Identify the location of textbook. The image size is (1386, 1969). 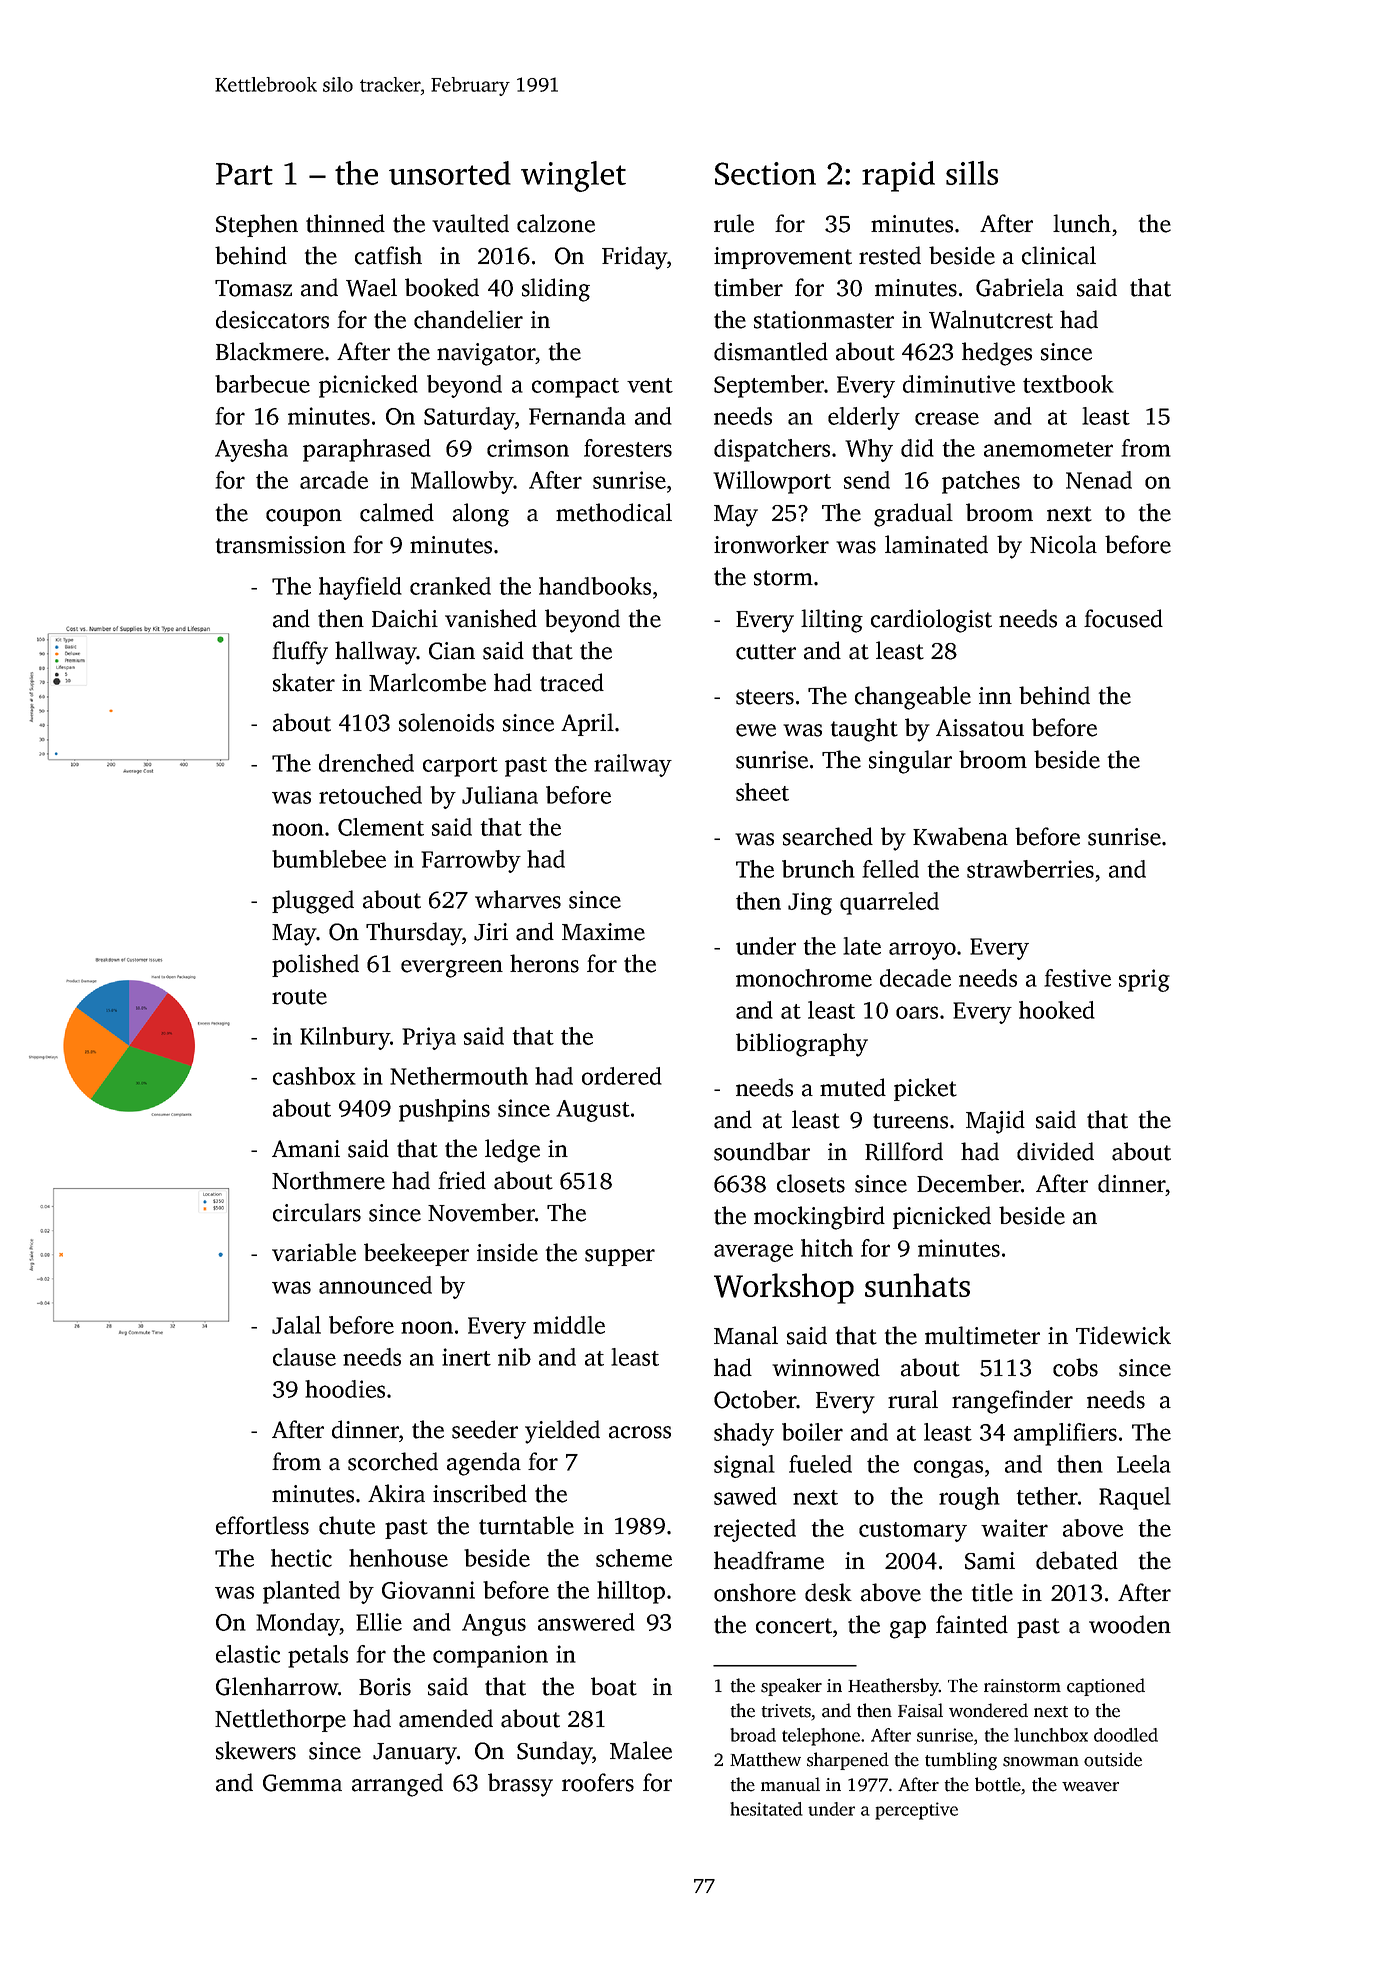
(1068, 384).
